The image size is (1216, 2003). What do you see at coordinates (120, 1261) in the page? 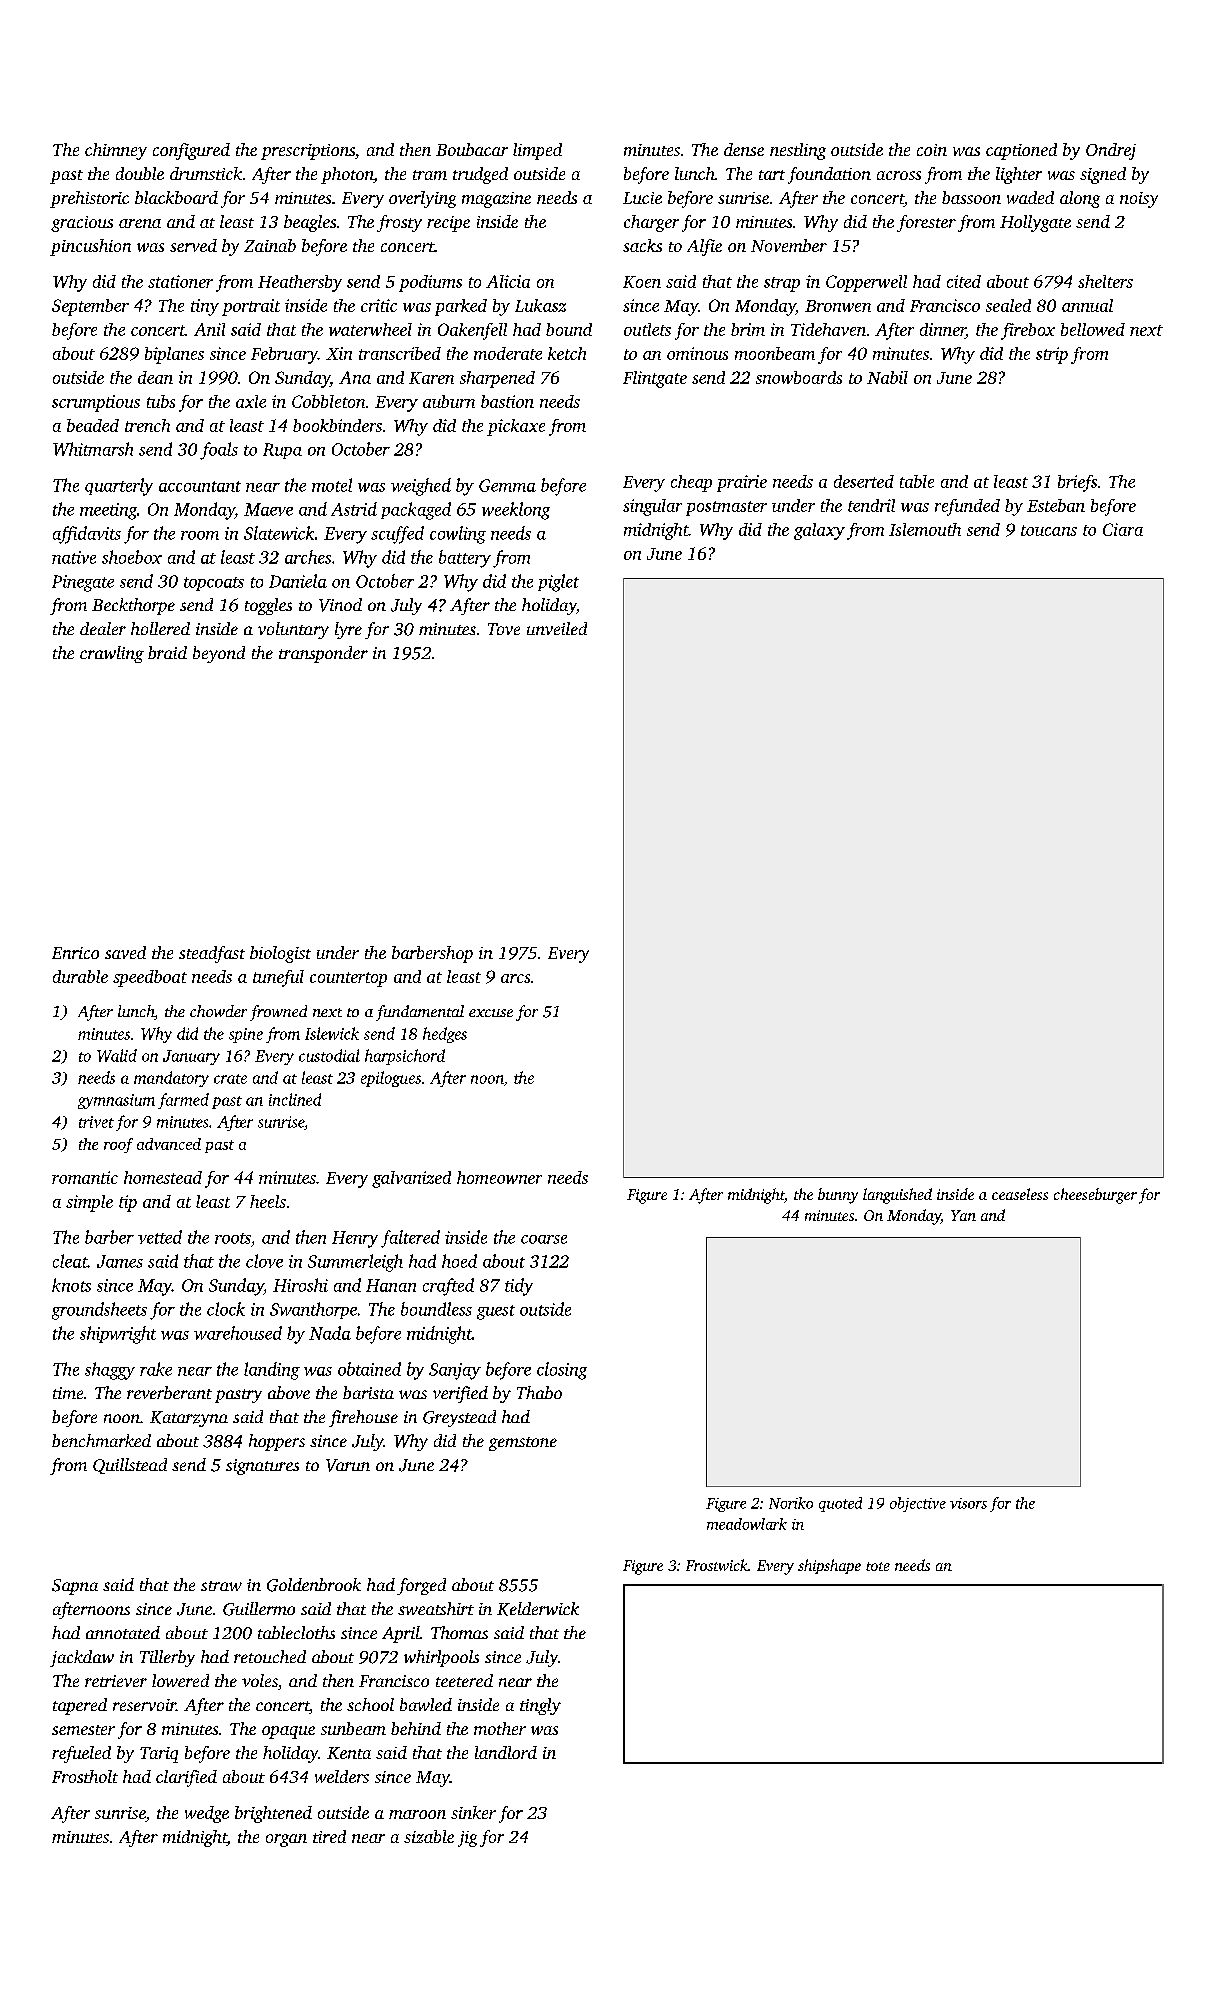
I see `James` at bounding box center [120, 1261].
